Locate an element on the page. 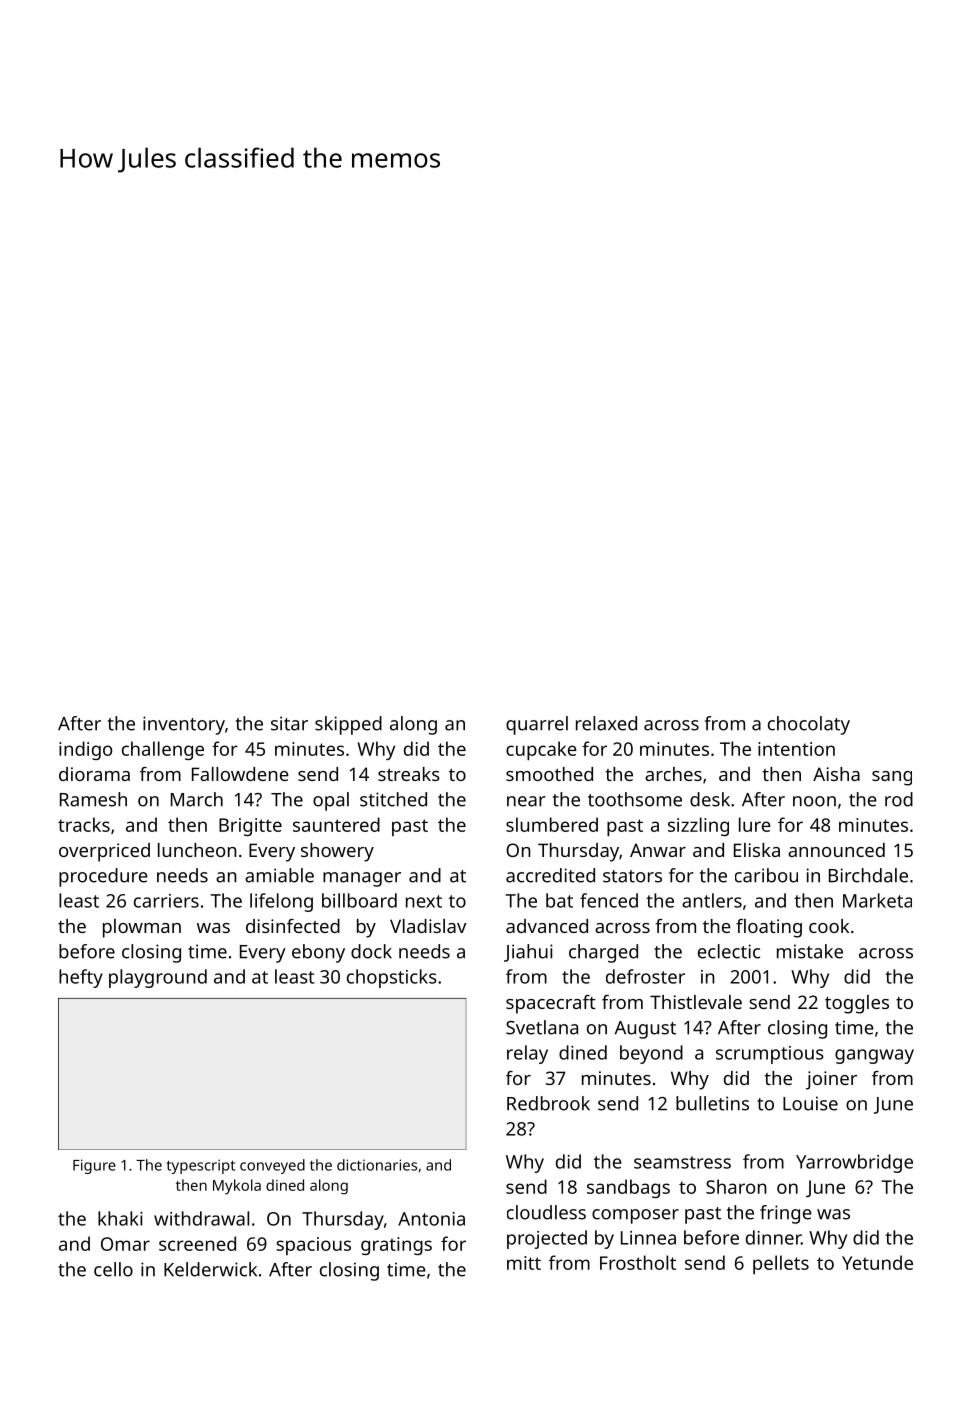 This document has width=972, height=1408. chocolaty is located at coordinates (809, 725).
